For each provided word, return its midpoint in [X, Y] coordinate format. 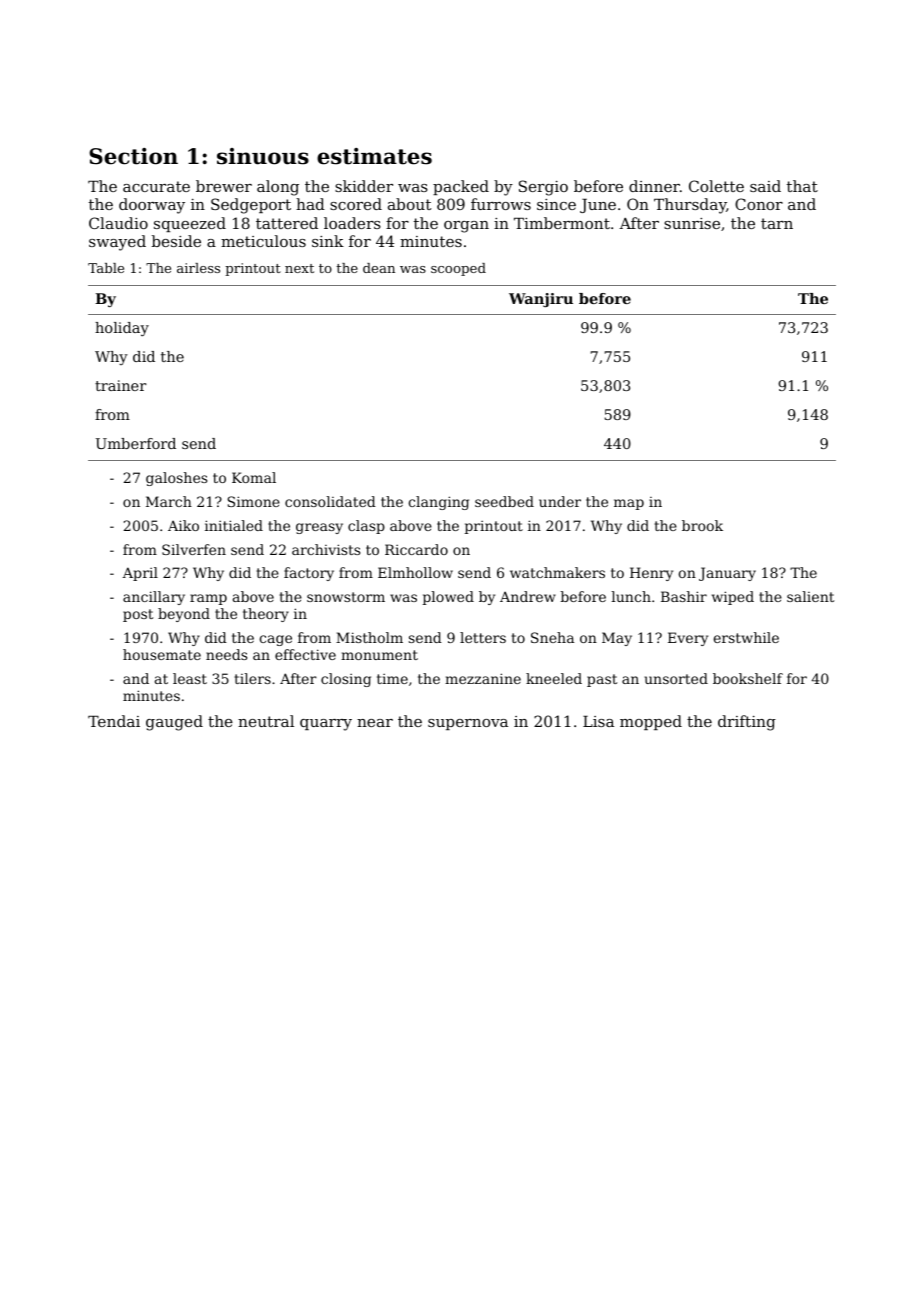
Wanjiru [541, 300]
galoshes [176, 479]
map [629, 504]
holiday [122, 329]
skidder [364, 186]
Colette [716, 186]
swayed [117, 243]
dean [379, 268]
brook [702, 525]
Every [688, 639]
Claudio [118, 223]
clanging [439, 503]
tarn [777, 223]
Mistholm [369, 637]
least [190, 678]
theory [266, 615]
